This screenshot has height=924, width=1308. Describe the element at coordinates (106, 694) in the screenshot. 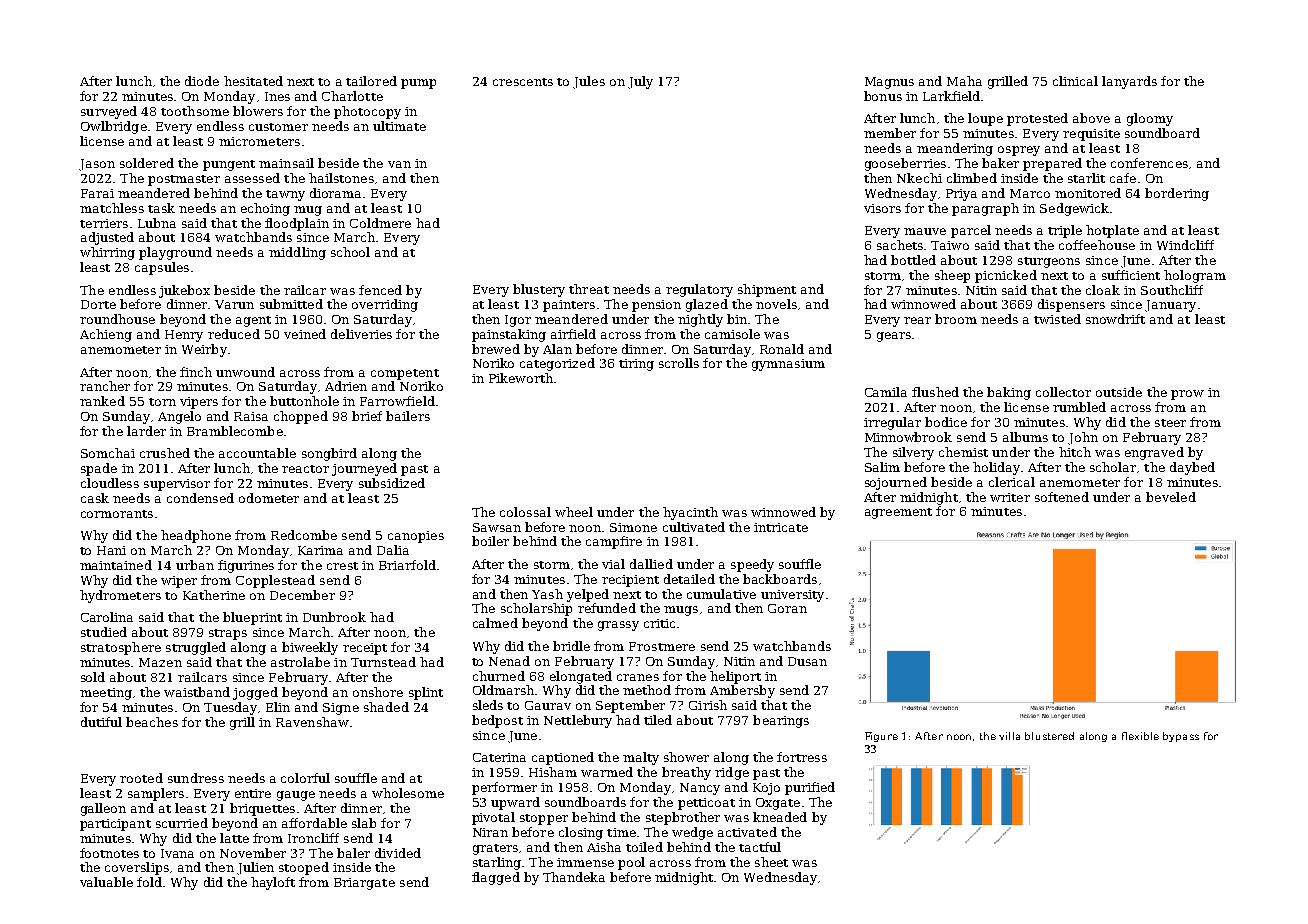

I see `meeting` at that location.
